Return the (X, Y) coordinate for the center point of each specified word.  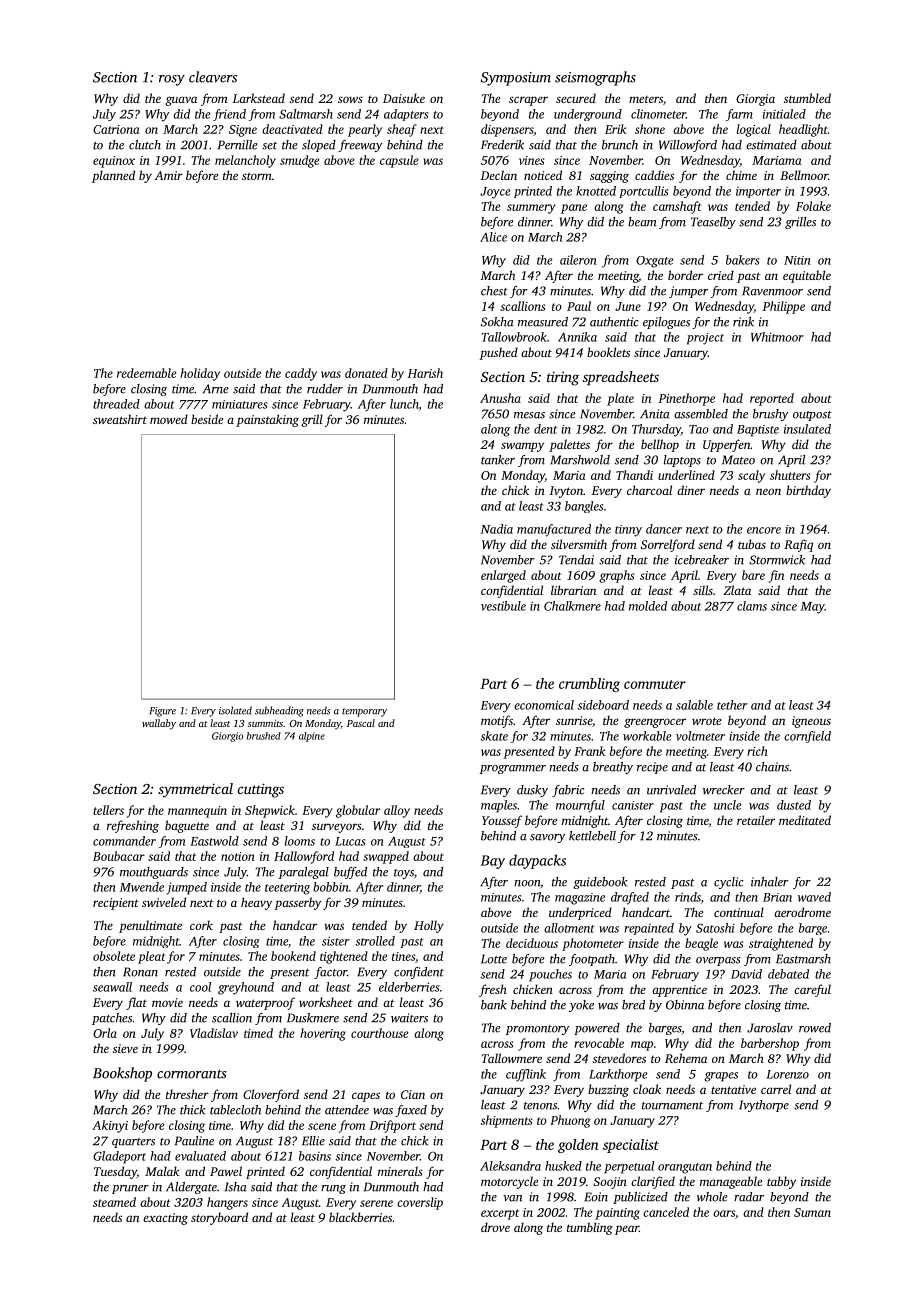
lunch (404, 405)
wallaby (159, 724)
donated (366, 373)
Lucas (350, 841)
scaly (751, 476)
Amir (169, 175)
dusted (794, 805)
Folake (813, 206)
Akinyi (110, 1126)
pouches (550, 975)
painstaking (267, 420)
